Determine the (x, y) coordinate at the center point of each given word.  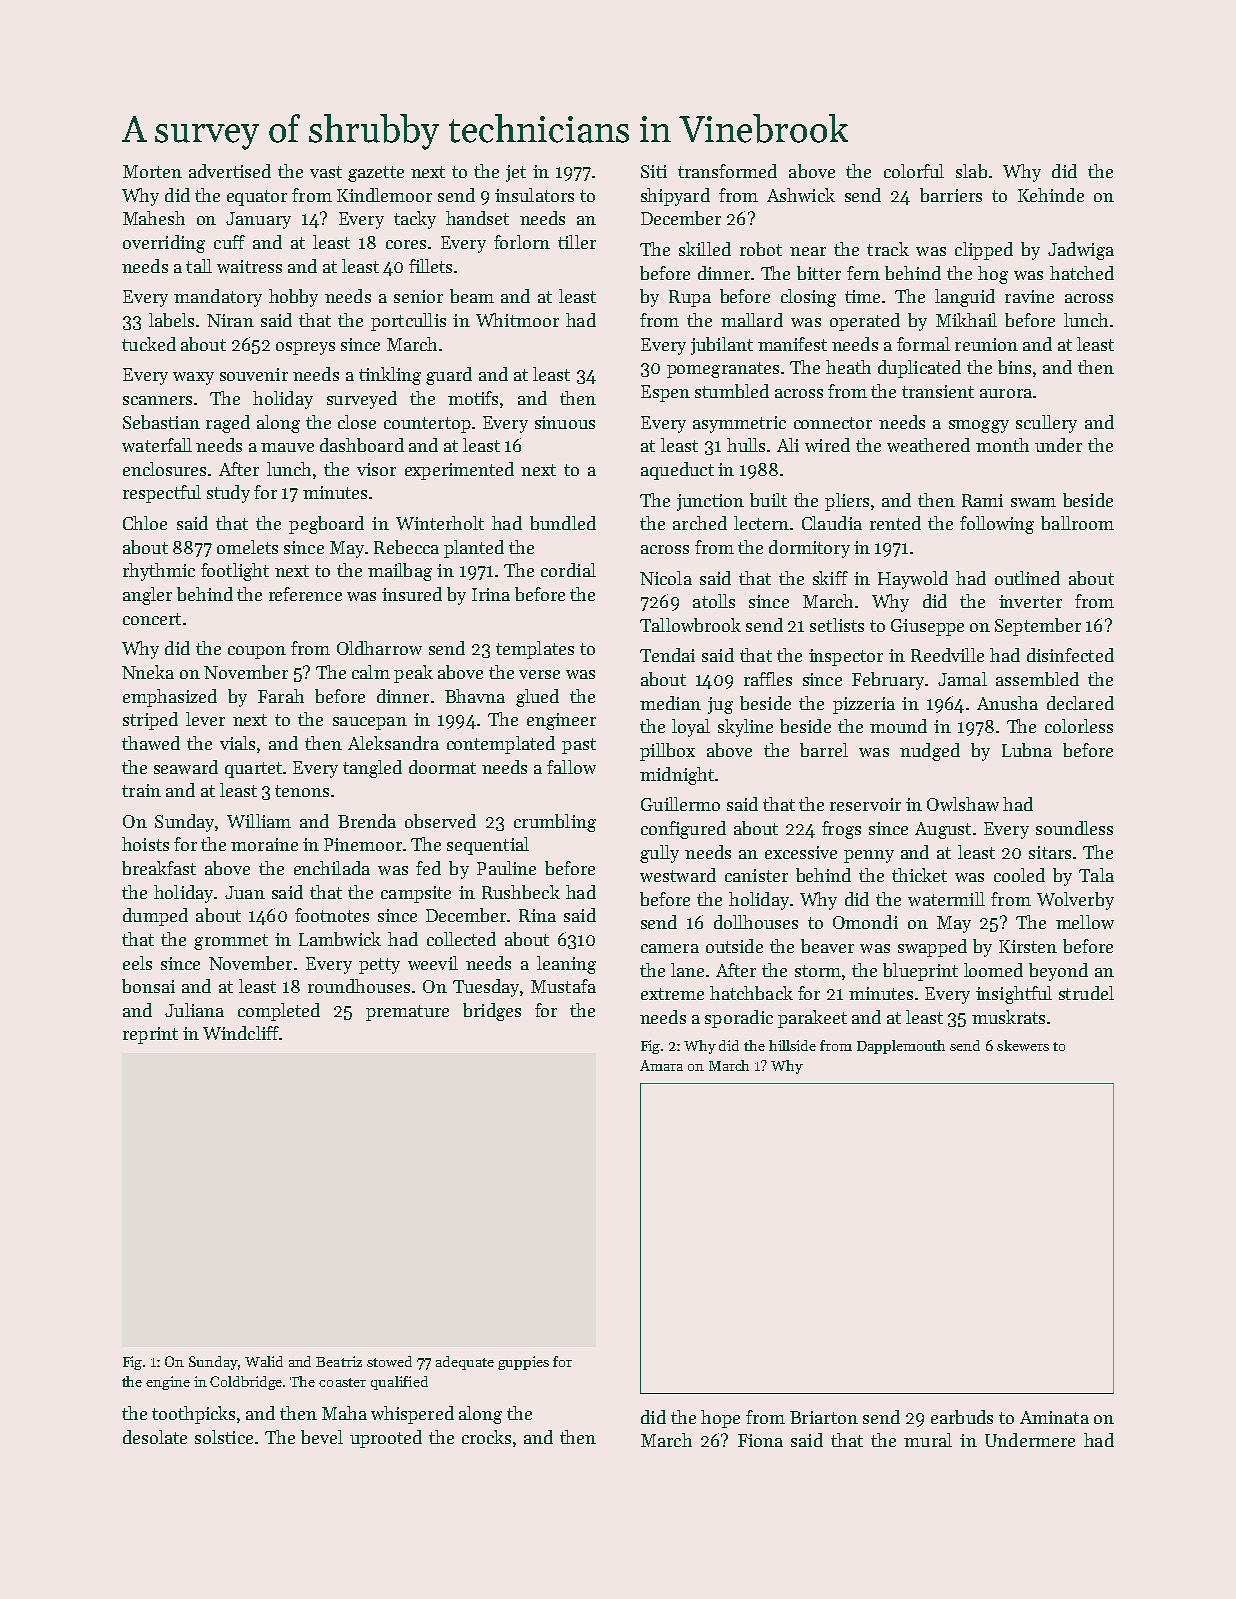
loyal (691, 728)
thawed (151, 743)
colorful (914, 171)
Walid (264, 1361)
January (258, 220)
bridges (492, 1012)
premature (407, 1013)
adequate (465, 1363)
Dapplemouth (901, 1047)
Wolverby (1075, 901)
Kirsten (1028, 946)
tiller (577, 242)
